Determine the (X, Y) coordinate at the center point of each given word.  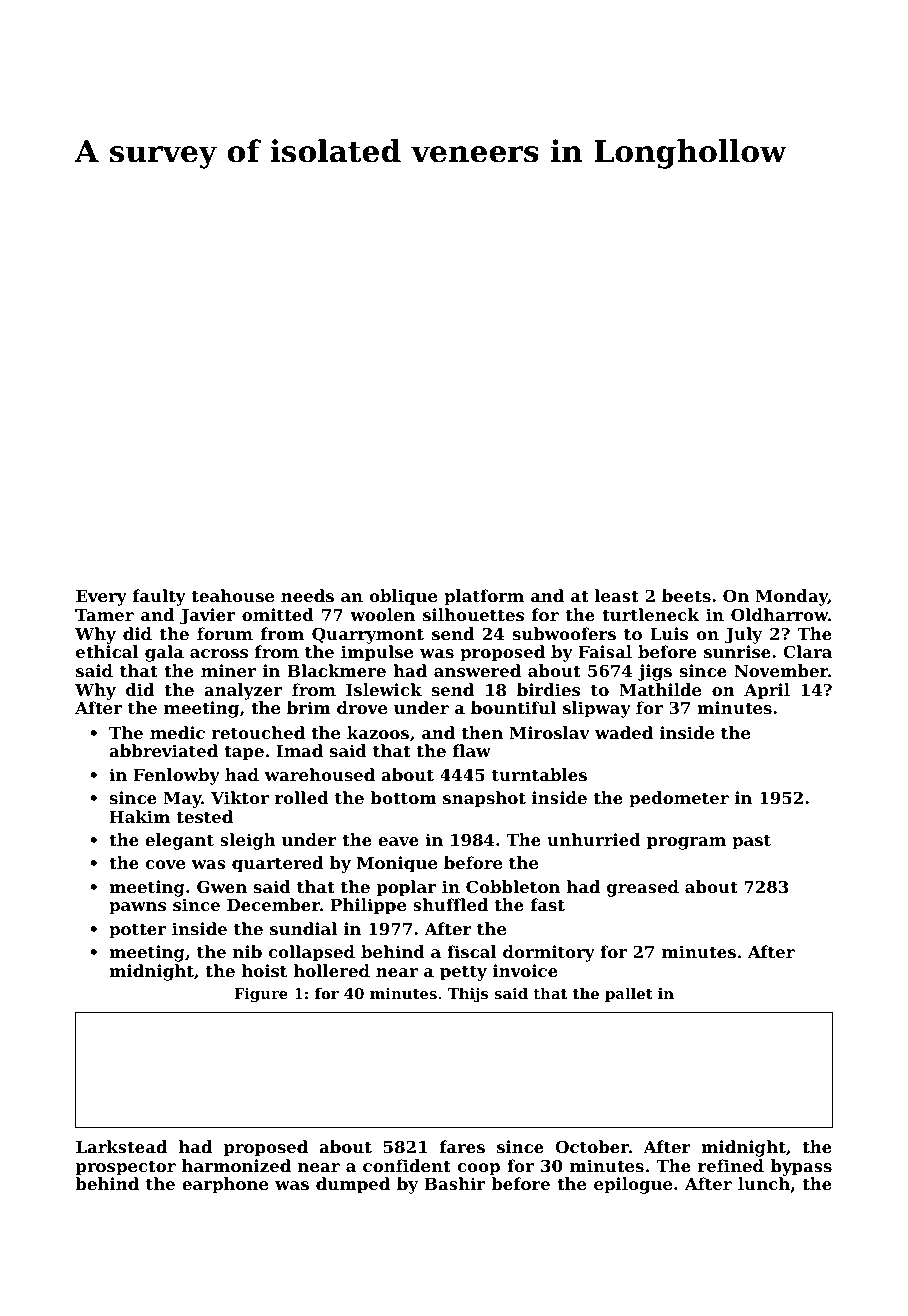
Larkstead (121, 1146)
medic (177, 732)
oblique (403, 597)
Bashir (455, 1183)
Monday (791, 597)
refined (731, 1165)
